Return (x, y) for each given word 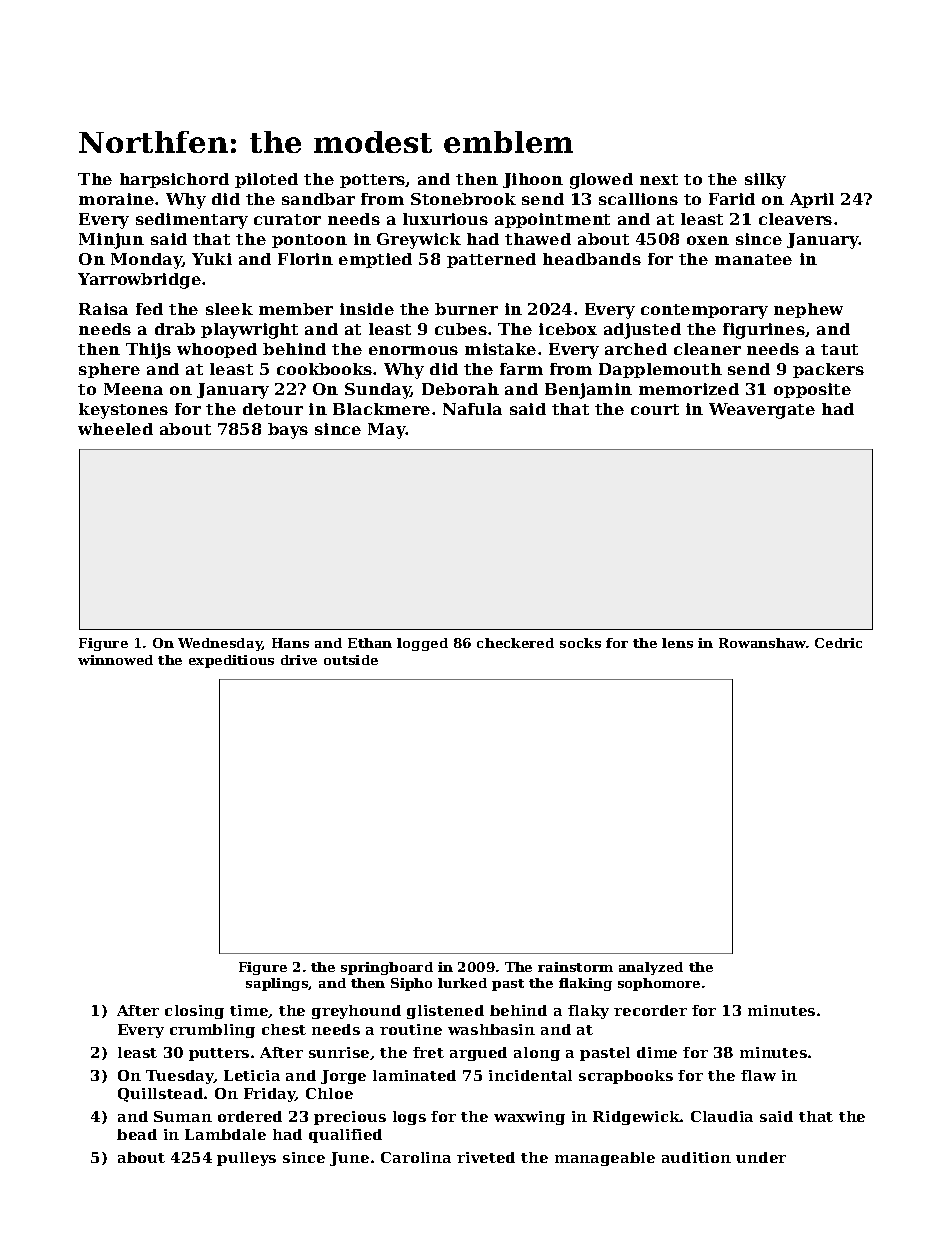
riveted (486, 1157)
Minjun (111, 241)
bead (137, 1134)
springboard (387, 968)
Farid (732, 199)
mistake (500, 349)
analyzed (651, 968)
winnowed (115, 660)
